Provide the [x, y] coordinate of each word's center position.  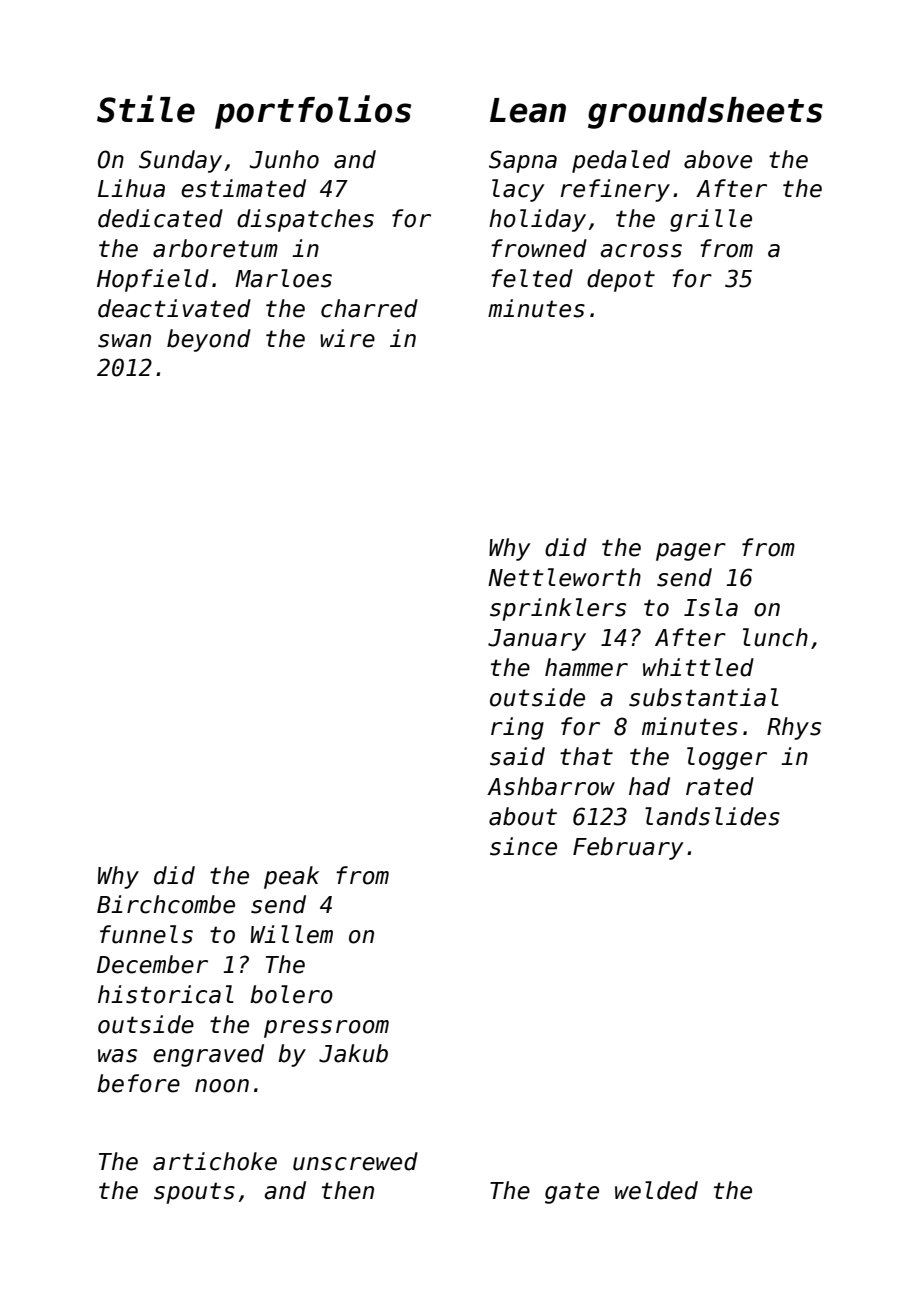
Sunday [180, 161]
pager [691, 552]
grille [711, 220]
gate [572, 1193]
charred [369, 308]
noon [222, 1086]
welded [656, 1190]
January [537, 640]
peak [291, 877]
